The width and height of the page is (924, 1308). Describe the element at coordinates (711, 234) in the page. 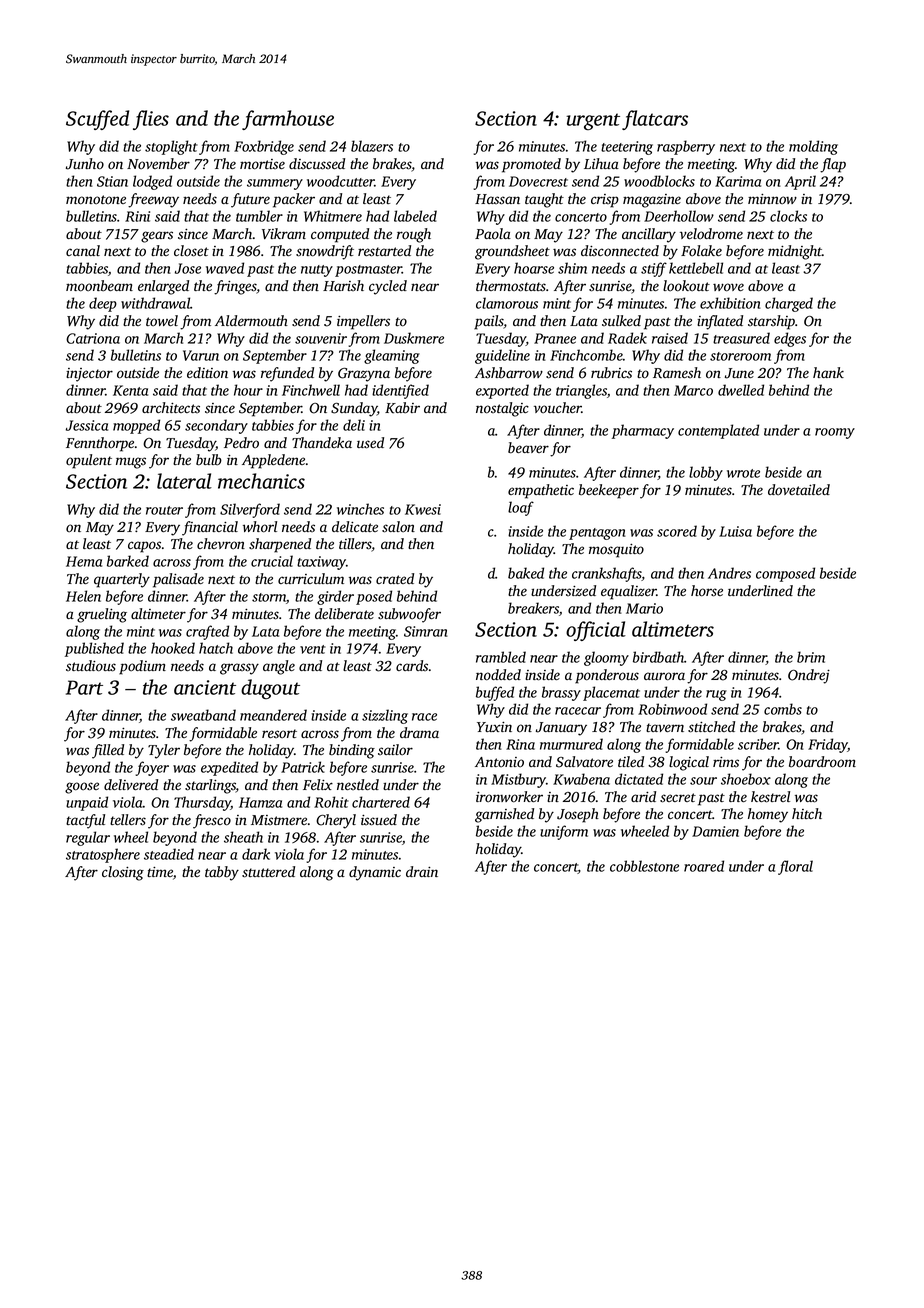

I see `velodrome` at that location.
